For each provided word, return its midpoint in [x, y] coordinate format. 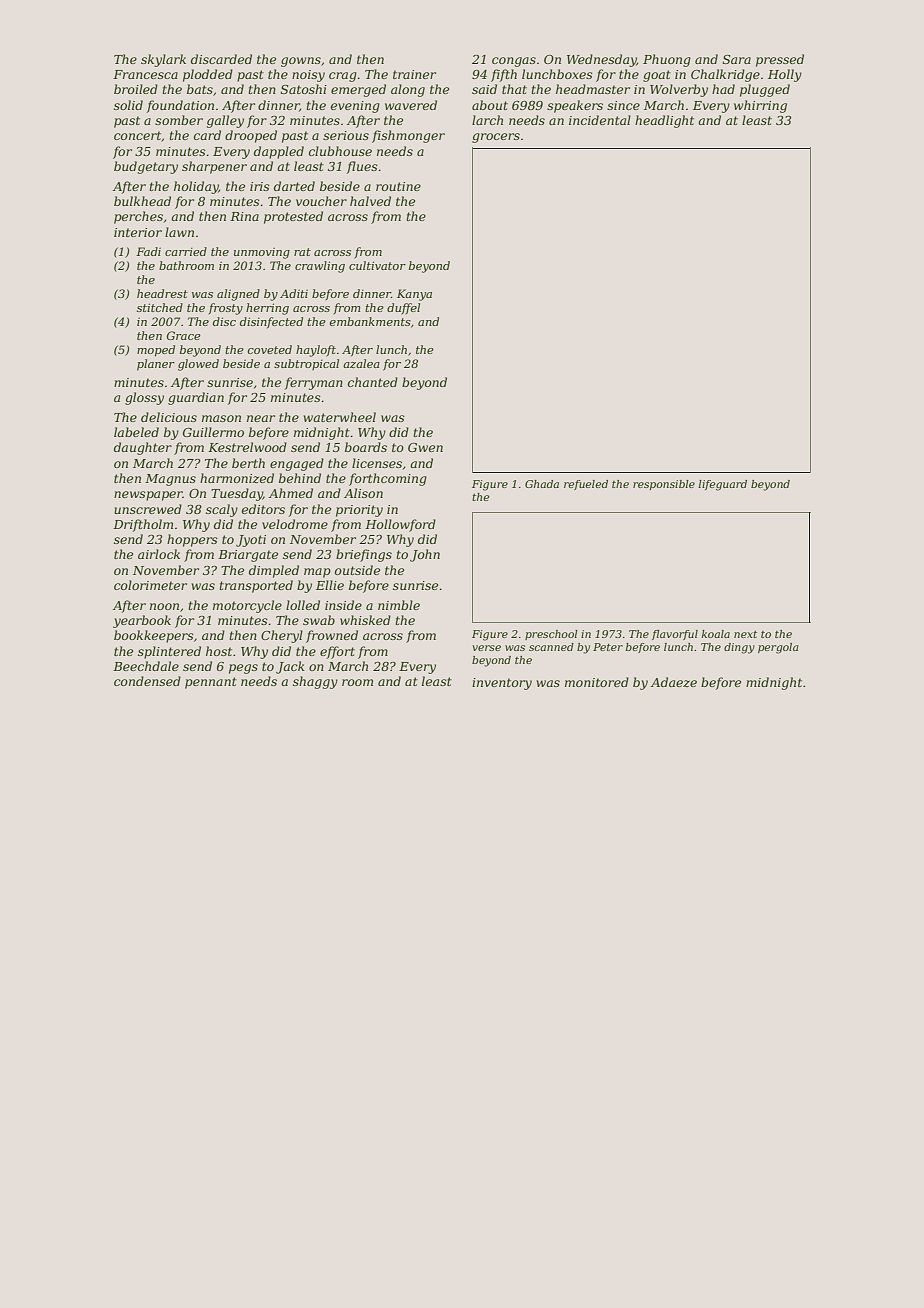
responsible [664, 485]
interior [138, 232]
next [745, 634]
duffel [403, 308]
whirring [760, 106]
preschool [551, 635]
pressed [780, 60]
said [484, 89]
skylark [163, 60]
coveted [270, 349]
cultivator [377, 265]
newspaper [148, 496]
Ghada [542, 484]
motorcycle [247, 606]
